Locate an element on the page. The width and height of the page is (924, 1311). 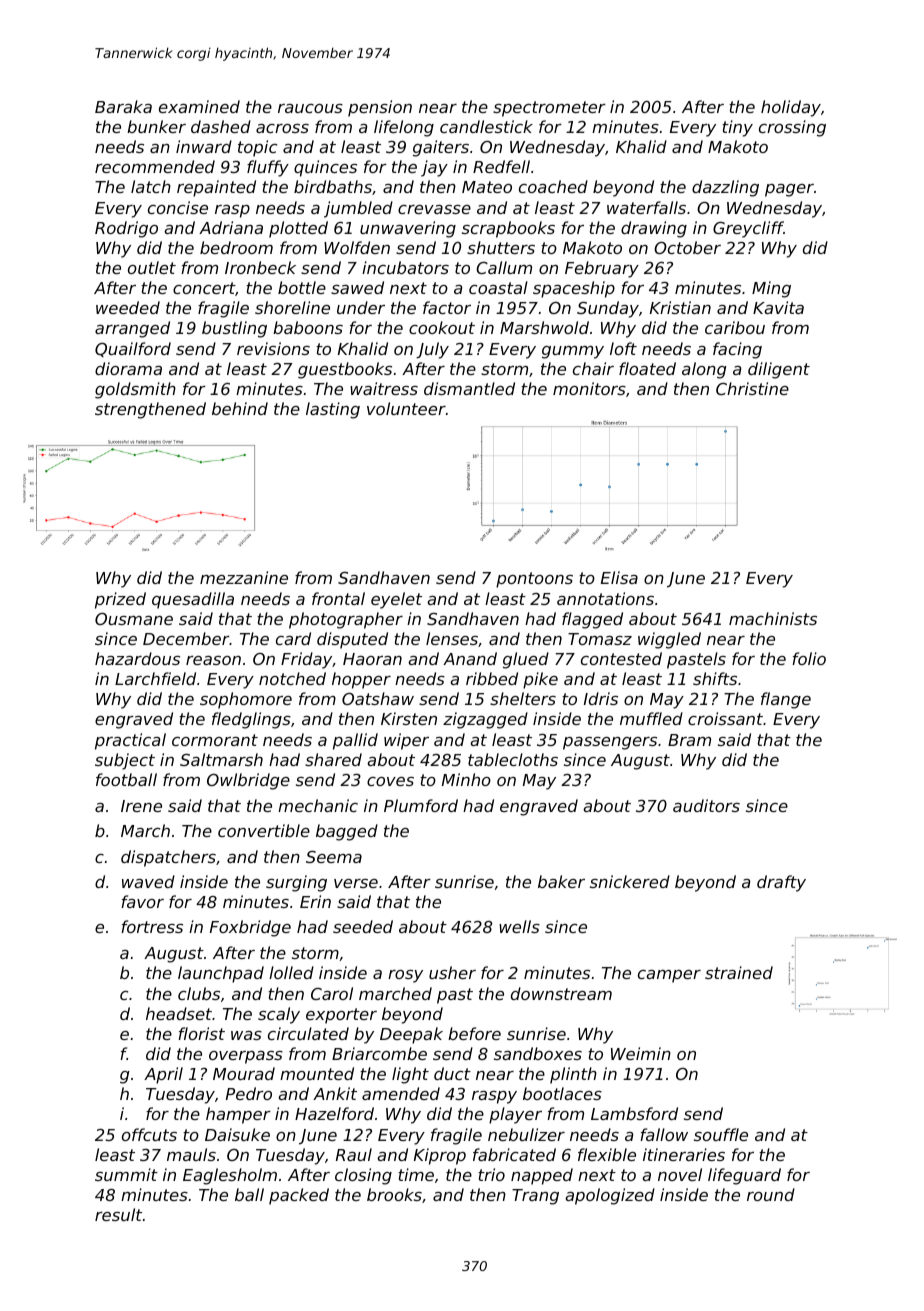
spectrometer is located at coordinates (549, 109).
